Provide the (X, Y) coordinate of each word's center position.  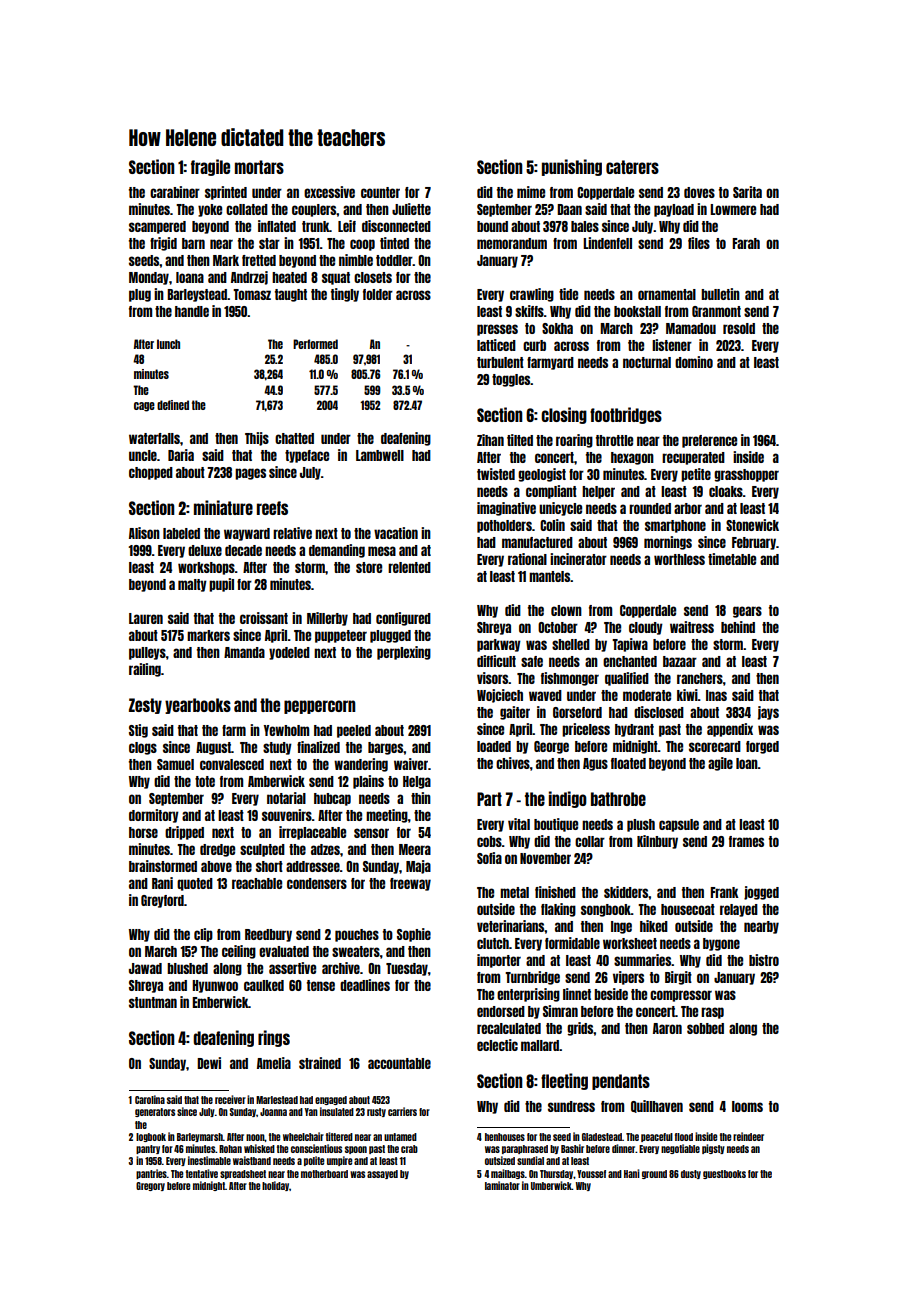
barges (385, 748)
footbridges (626, 415)
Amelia (274, 1063)
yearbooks (198, 706)
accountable (399, 1063)
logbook (151, 1137)
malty (192, 585)
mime (531, 192)
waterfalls (154, 438)
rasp (712, 1013)
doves (699, 192)
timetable (732, 559)
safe (532, 661)
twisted (496, 474)
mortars (259, 167)
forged (762, 747)
